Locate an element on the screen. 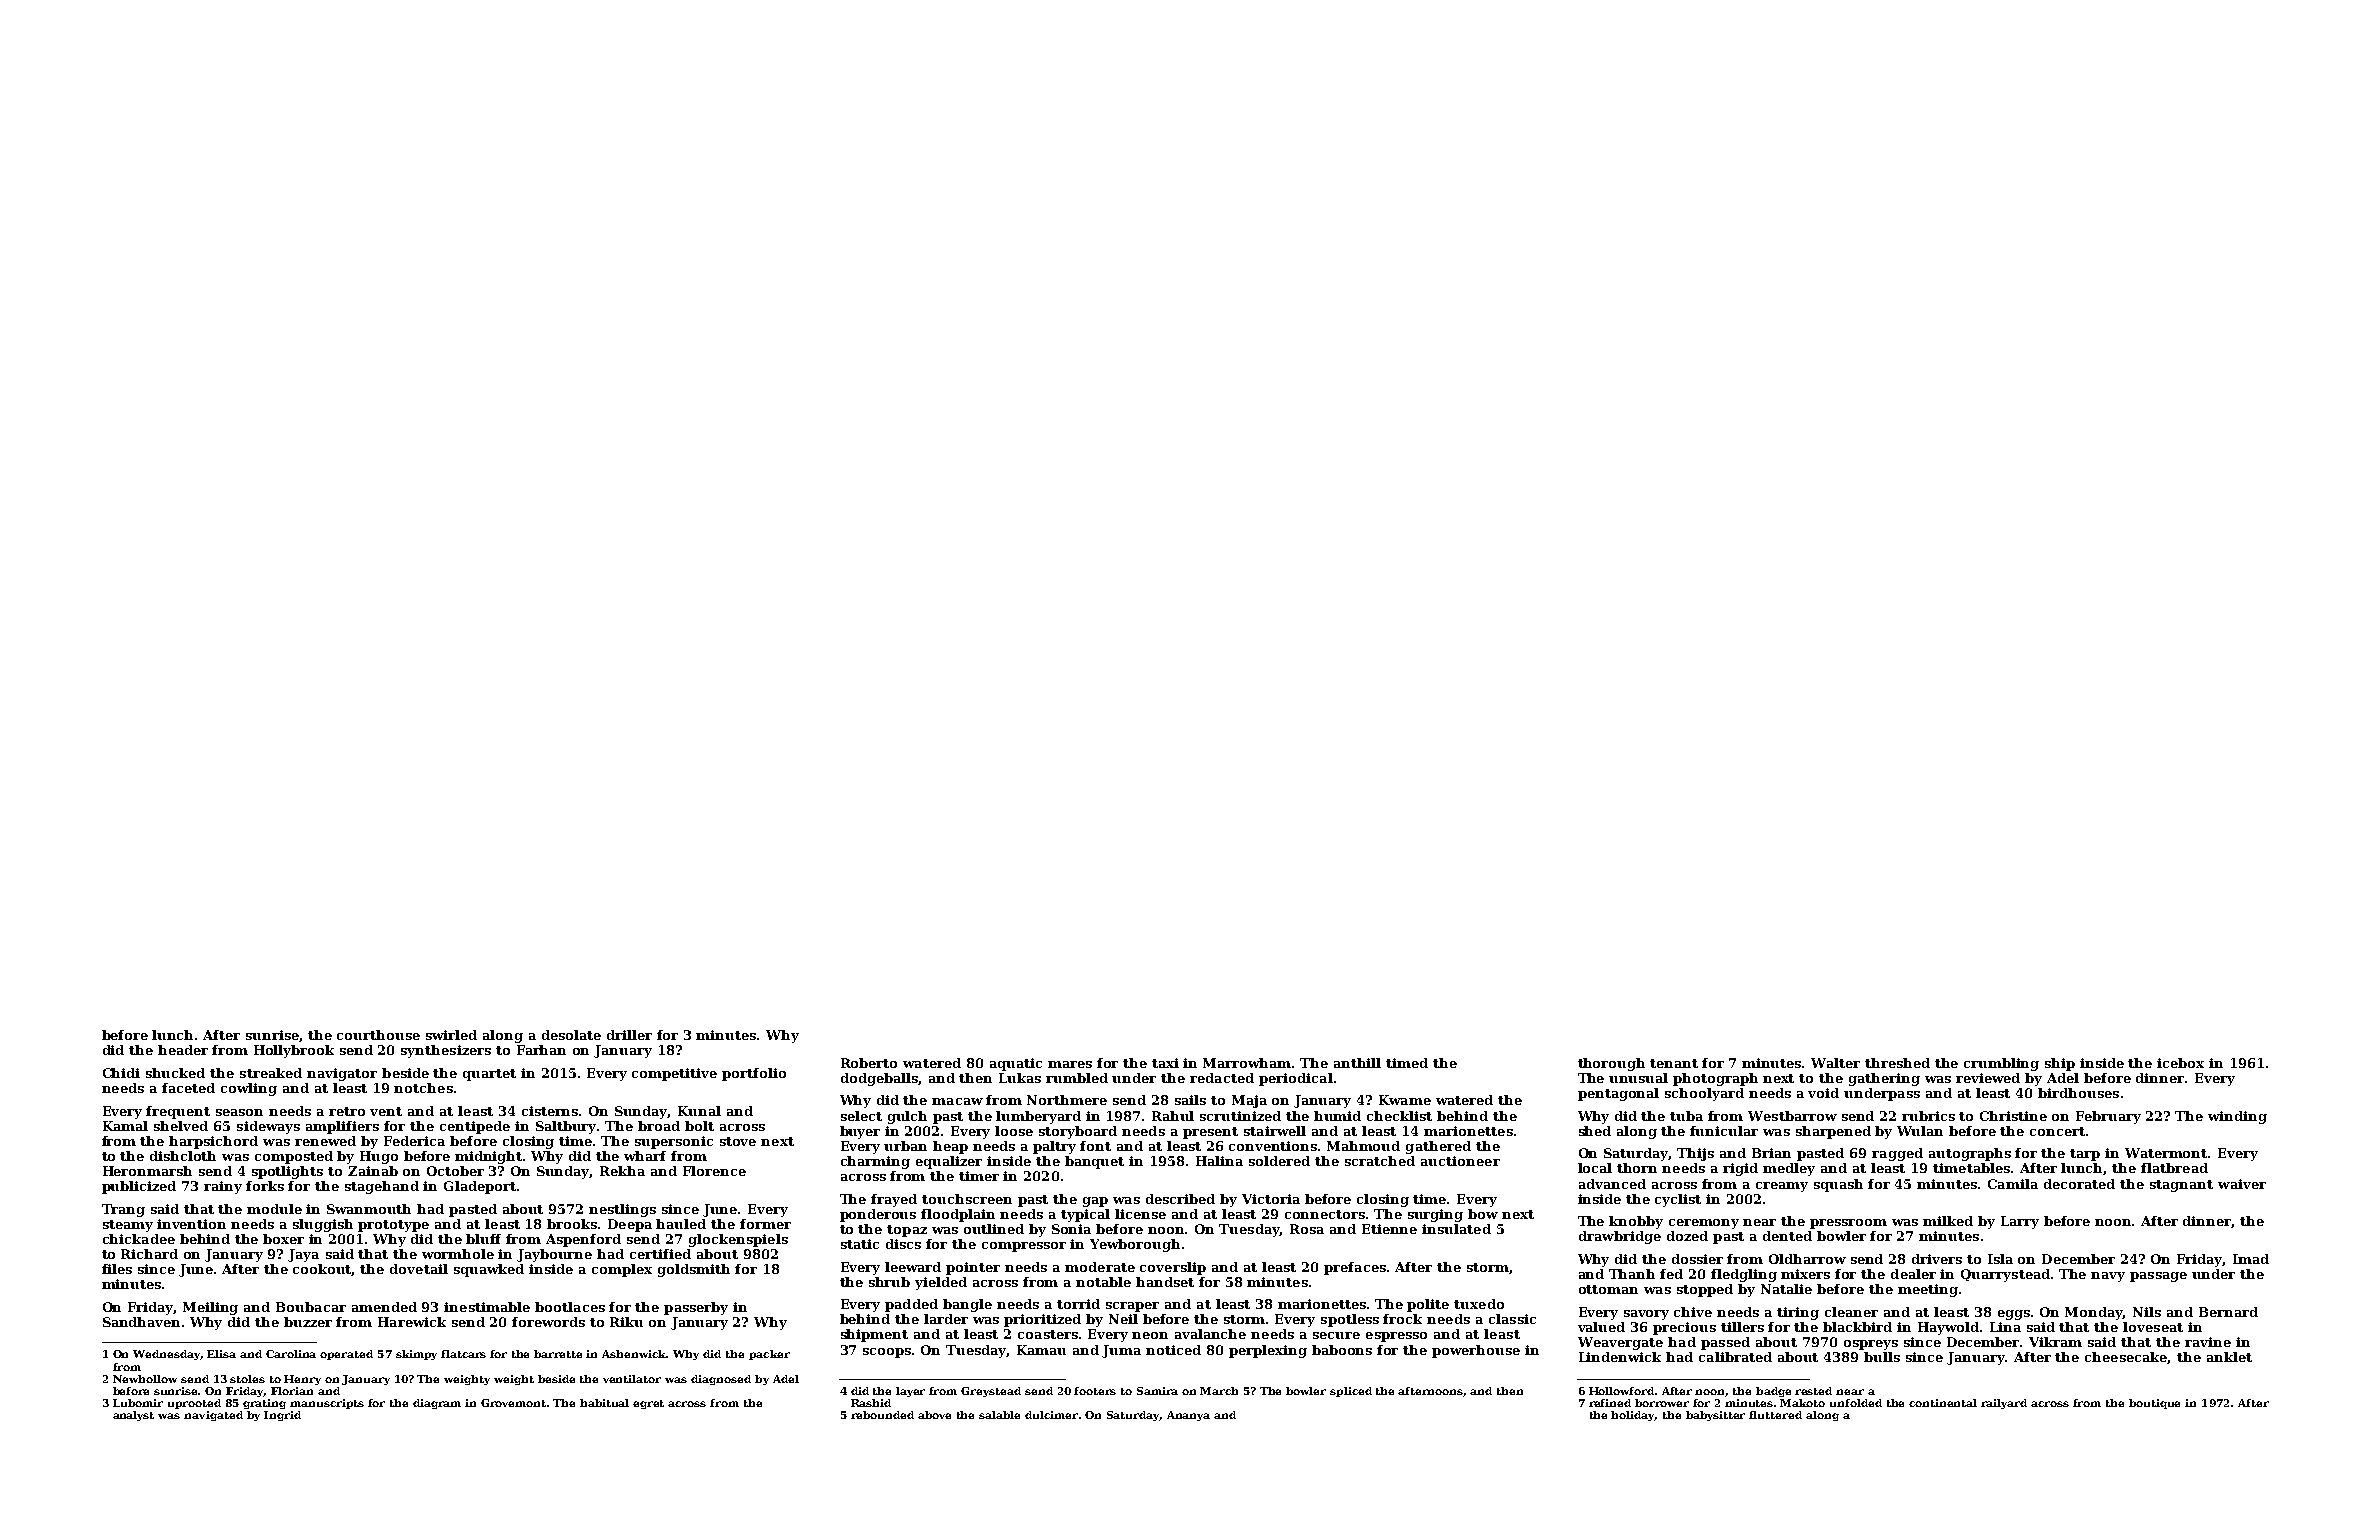 This screenshot has width=2380, height=1540. chickadee is located at coordinates (139, 1239).
